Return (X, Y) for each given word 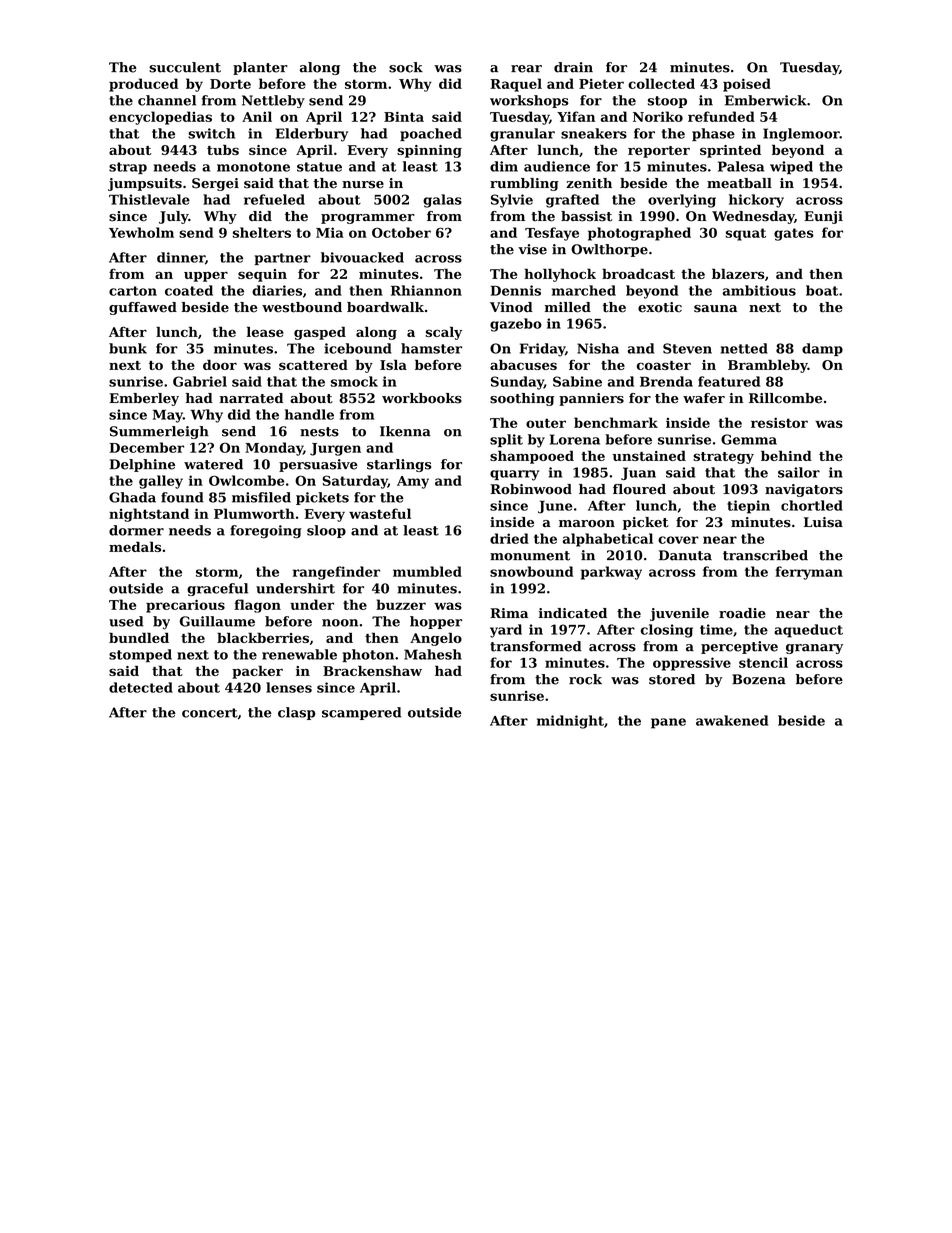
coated (189, 290)
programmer (368, 219)
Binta (404, 116)
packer (257, 672)
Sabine (577, 381)
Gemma (749, 439)
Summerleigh (159, 432)
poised (747, 85)
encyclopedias (160, 118)
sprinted (730, 151)
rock (585, 679)
